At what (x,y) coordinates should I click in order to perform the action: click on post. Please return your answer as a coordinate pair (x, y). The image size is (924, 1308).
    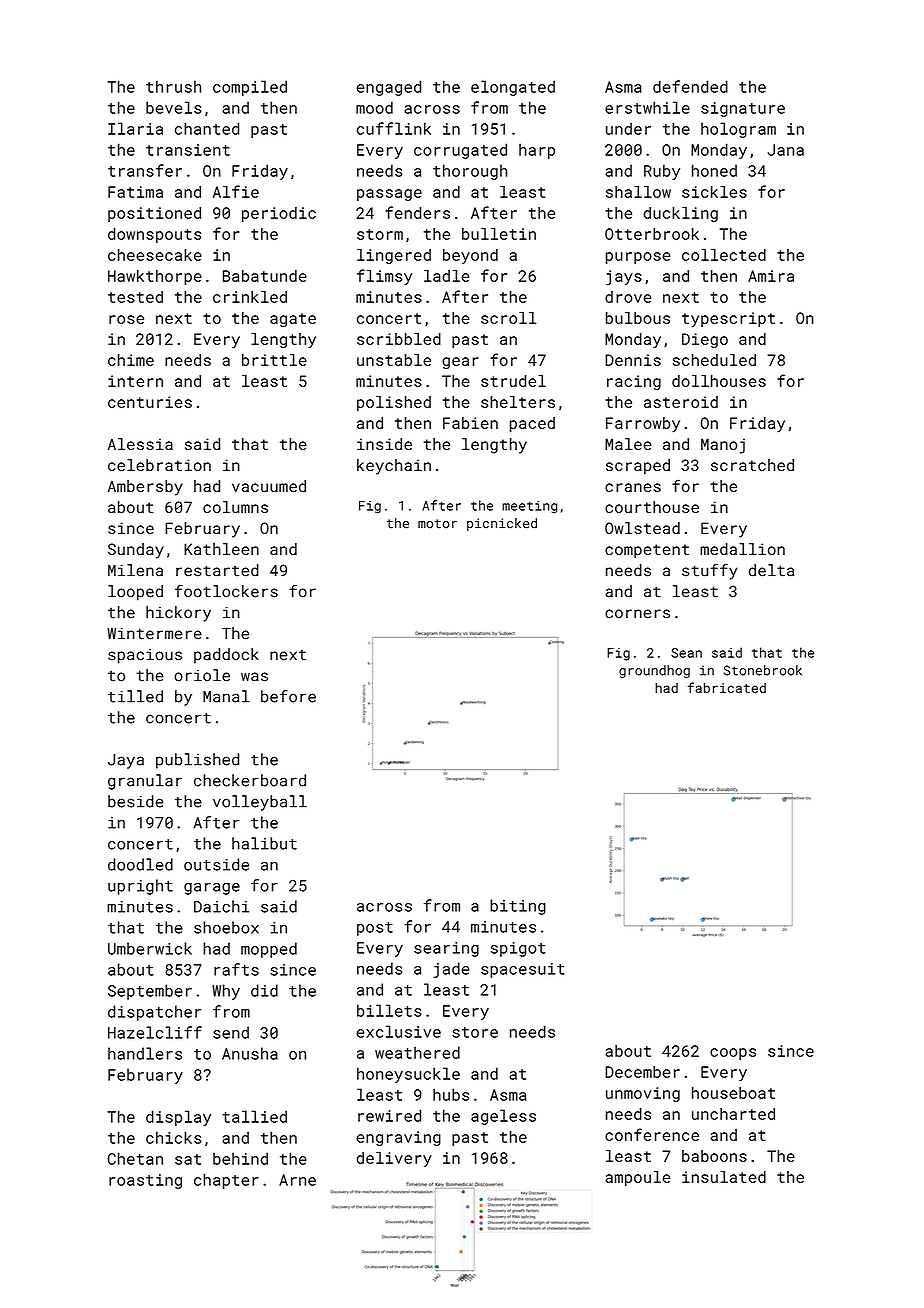
    Looking at the image, I should click on (375, 929).
